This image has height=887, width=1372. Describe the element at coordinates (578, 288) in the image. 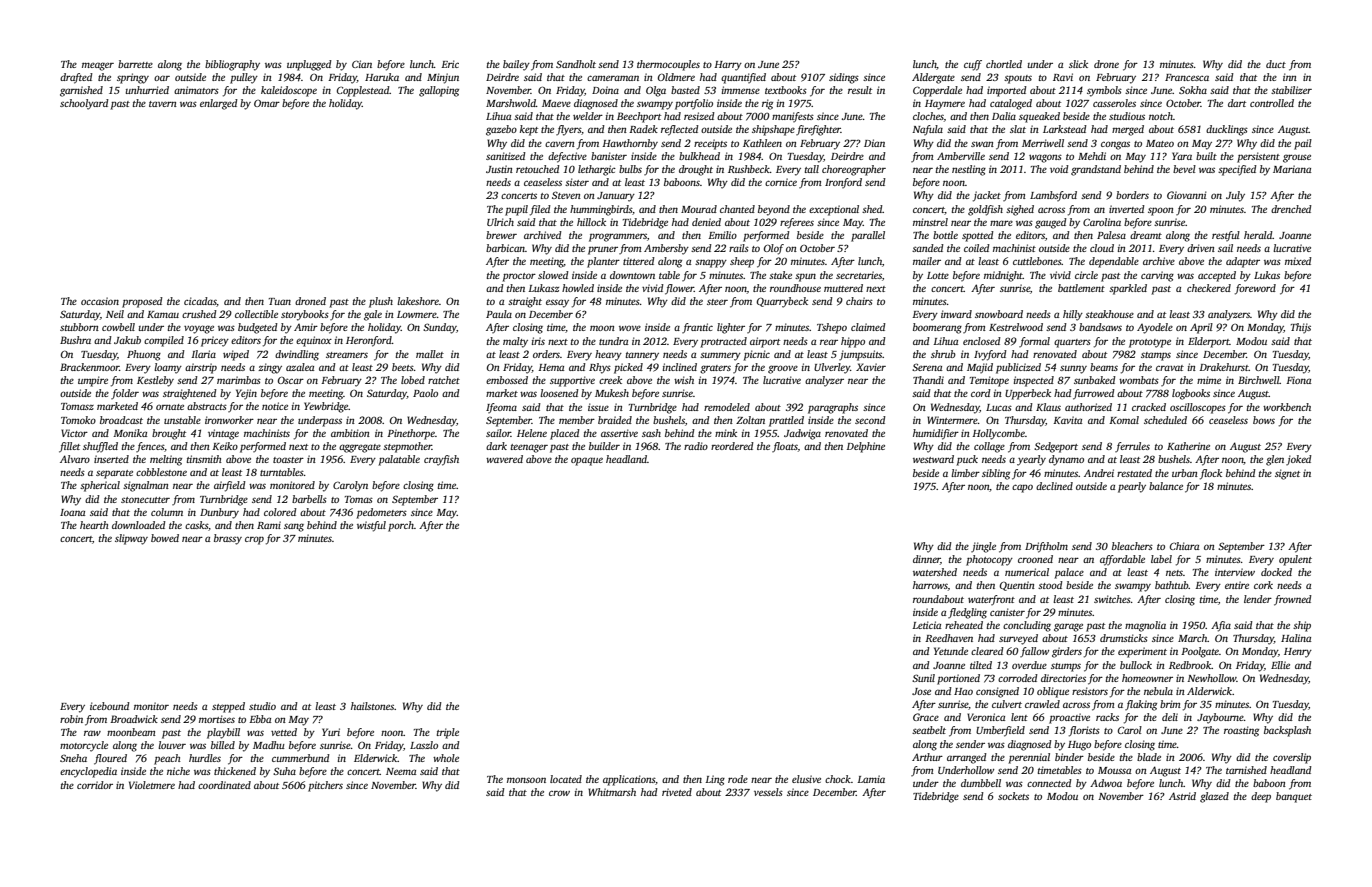

I see `howled` at that location.
